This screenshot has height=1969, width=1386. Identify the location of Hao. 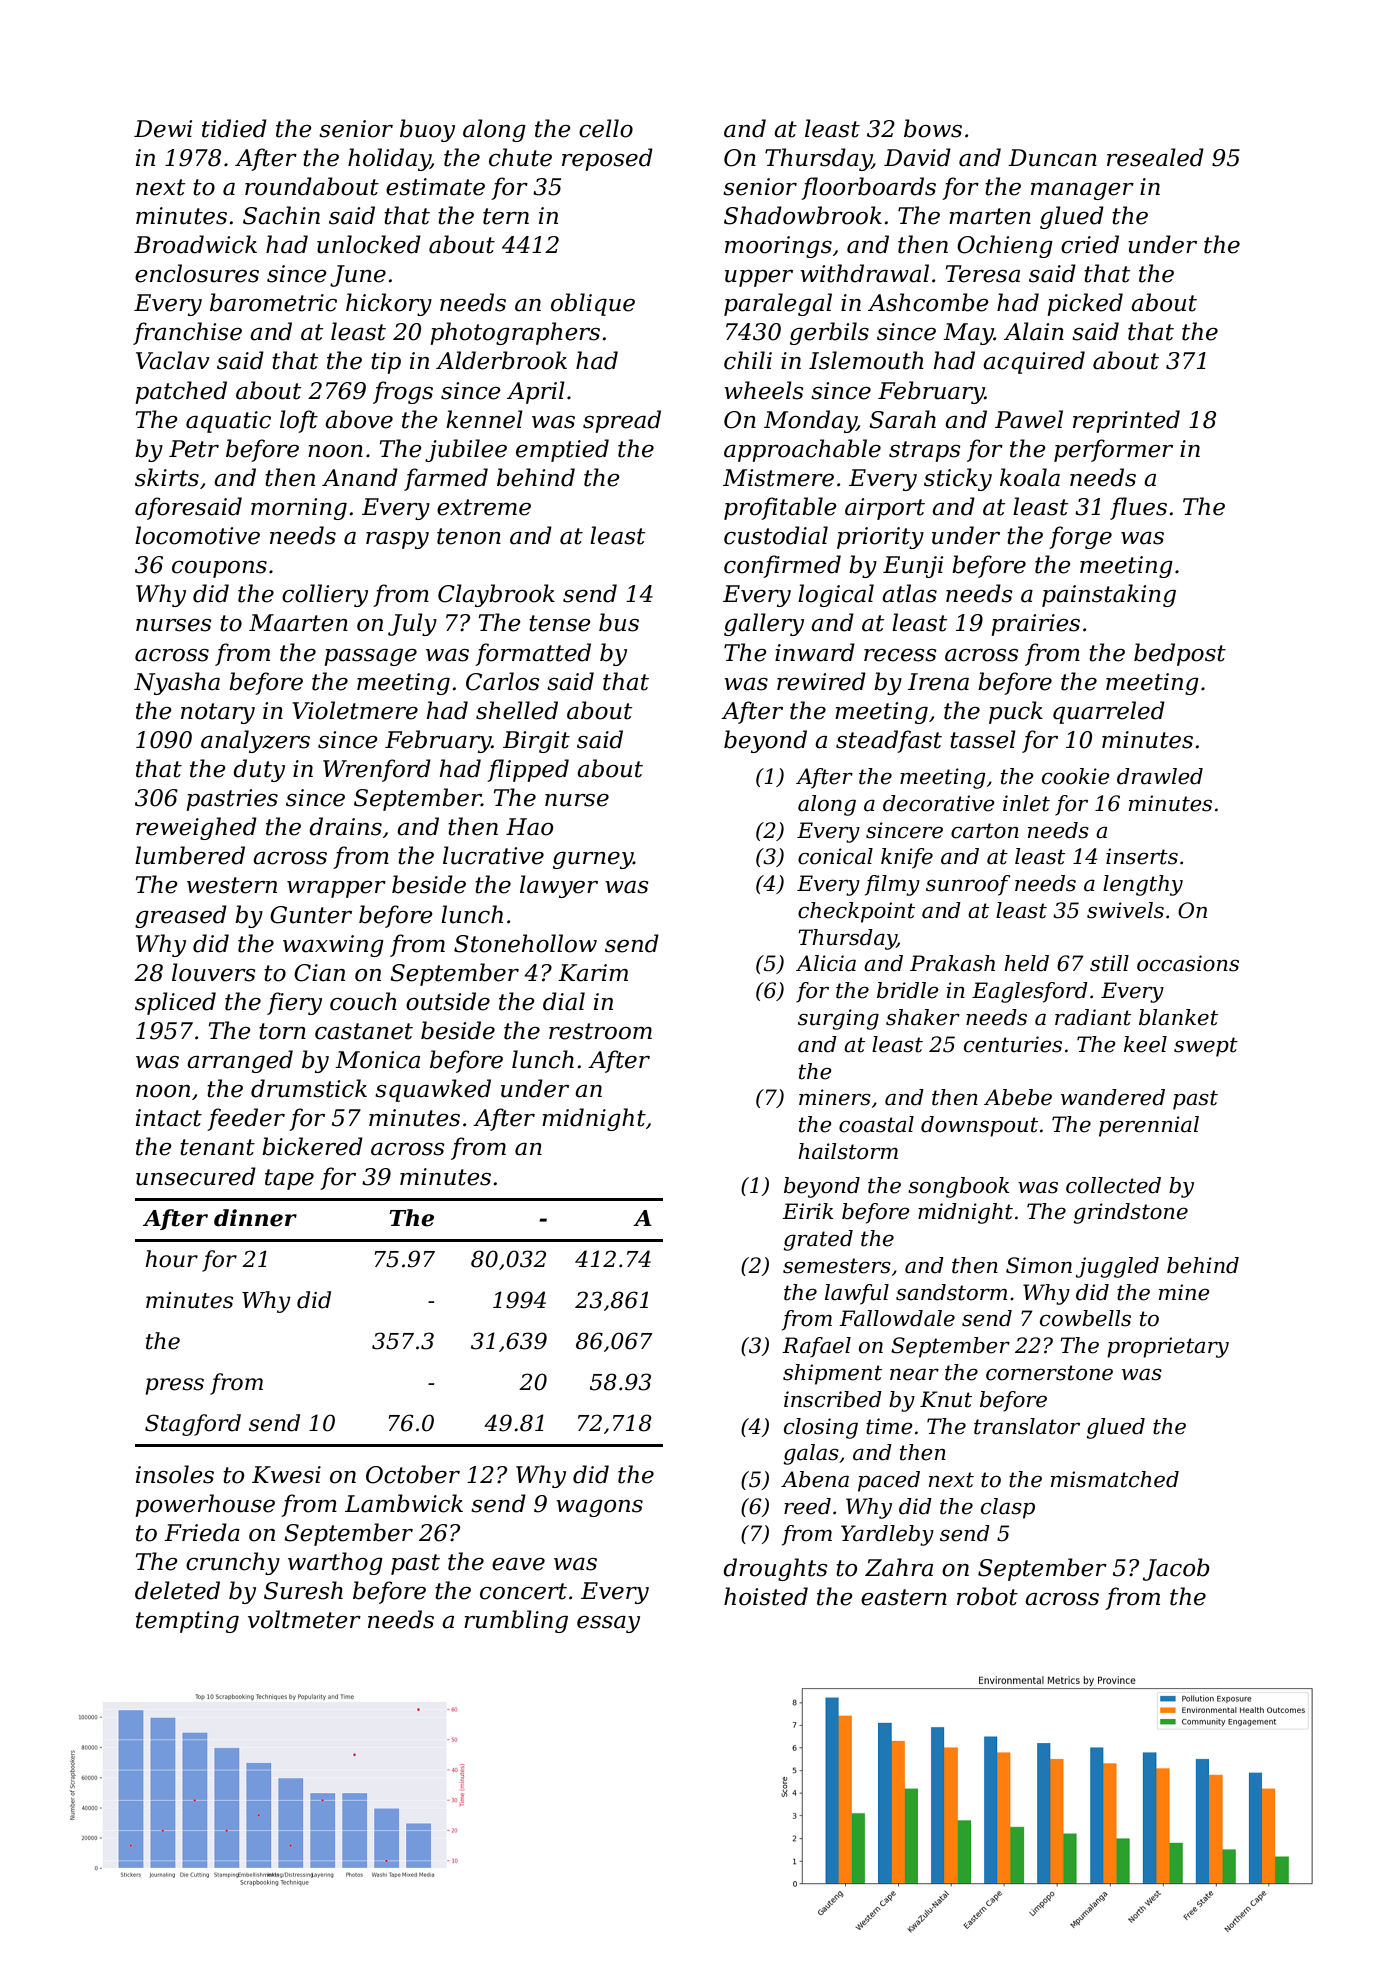
(529, 827).
